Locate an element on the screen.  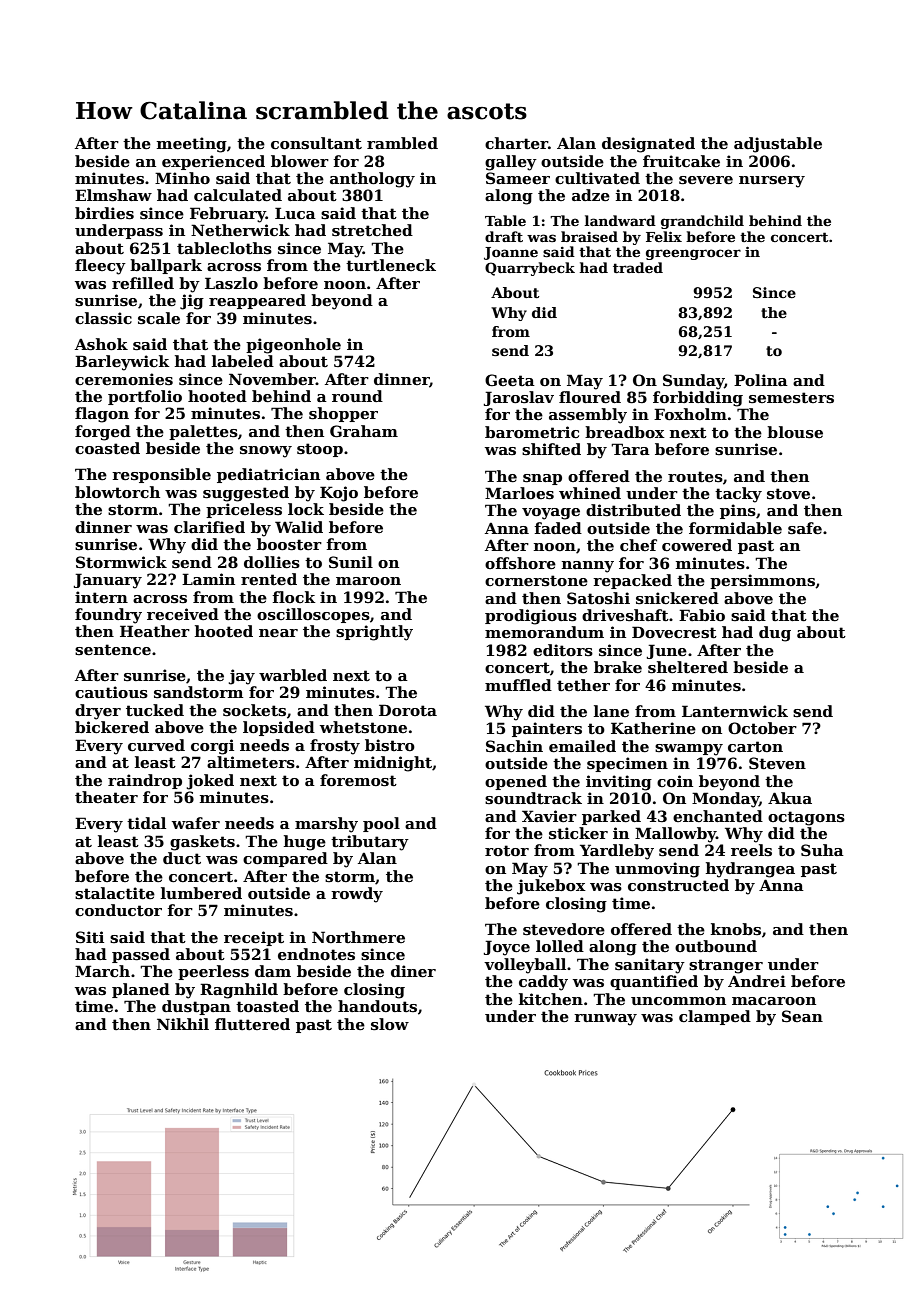
swampy is located at coordinates (689, 750).
